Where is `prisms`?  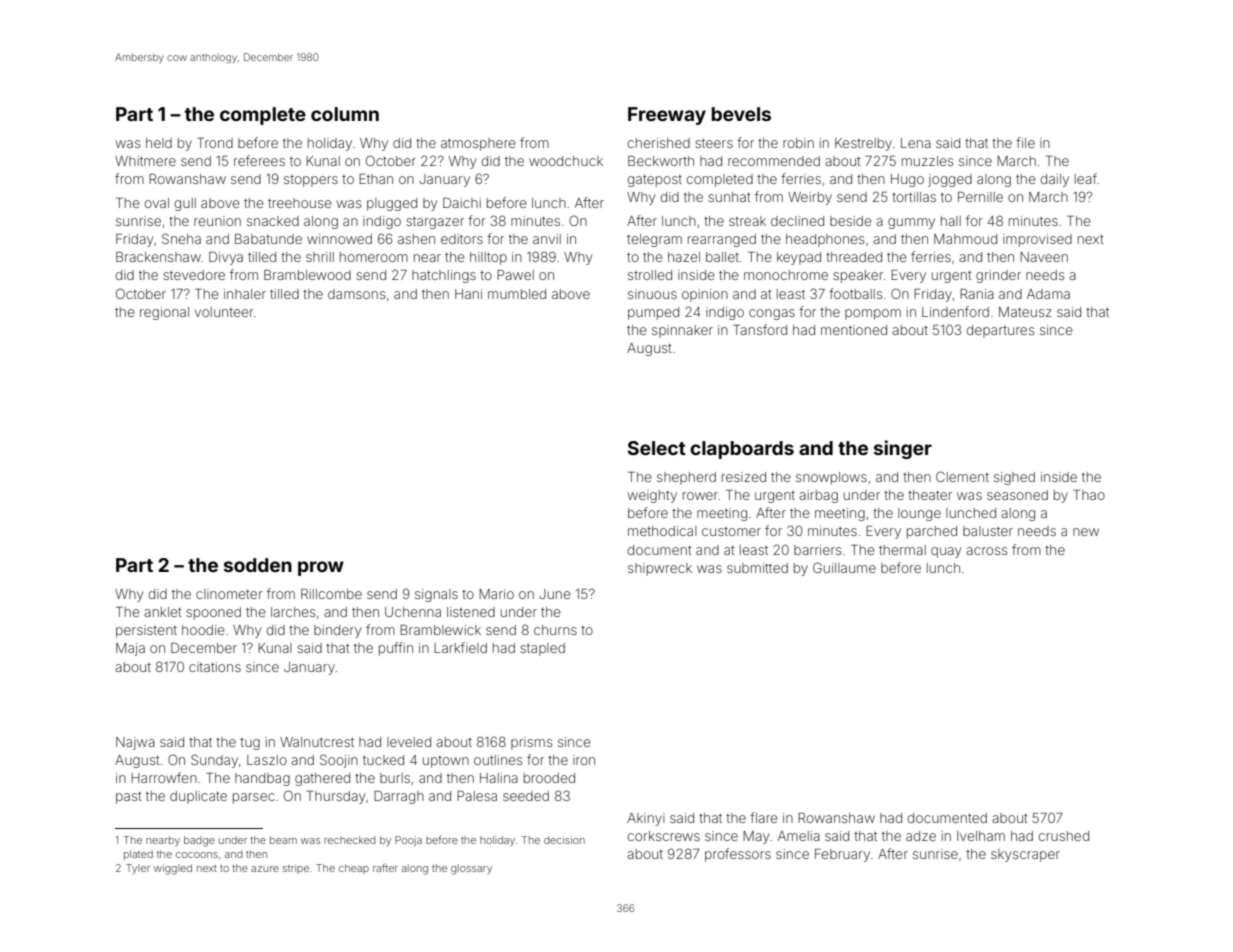
prisms is located at coordinates (531, 743).
